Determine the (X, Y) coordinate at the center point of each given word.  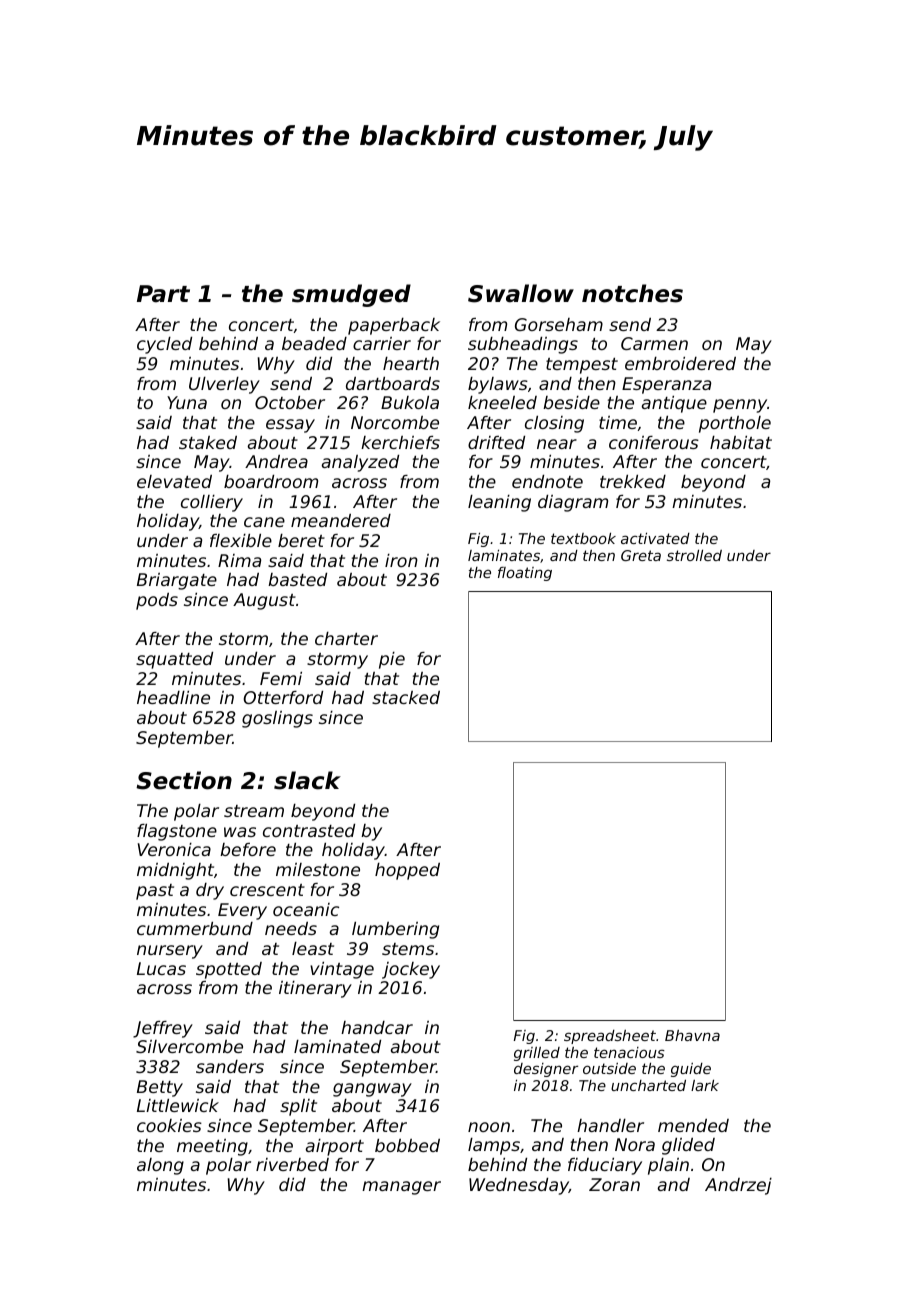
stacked (406, 697)
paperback (394, 326)
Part (163, 294)
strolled (694, 555)
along (160, 1166)
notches (632, 293)
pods (157, 601)
